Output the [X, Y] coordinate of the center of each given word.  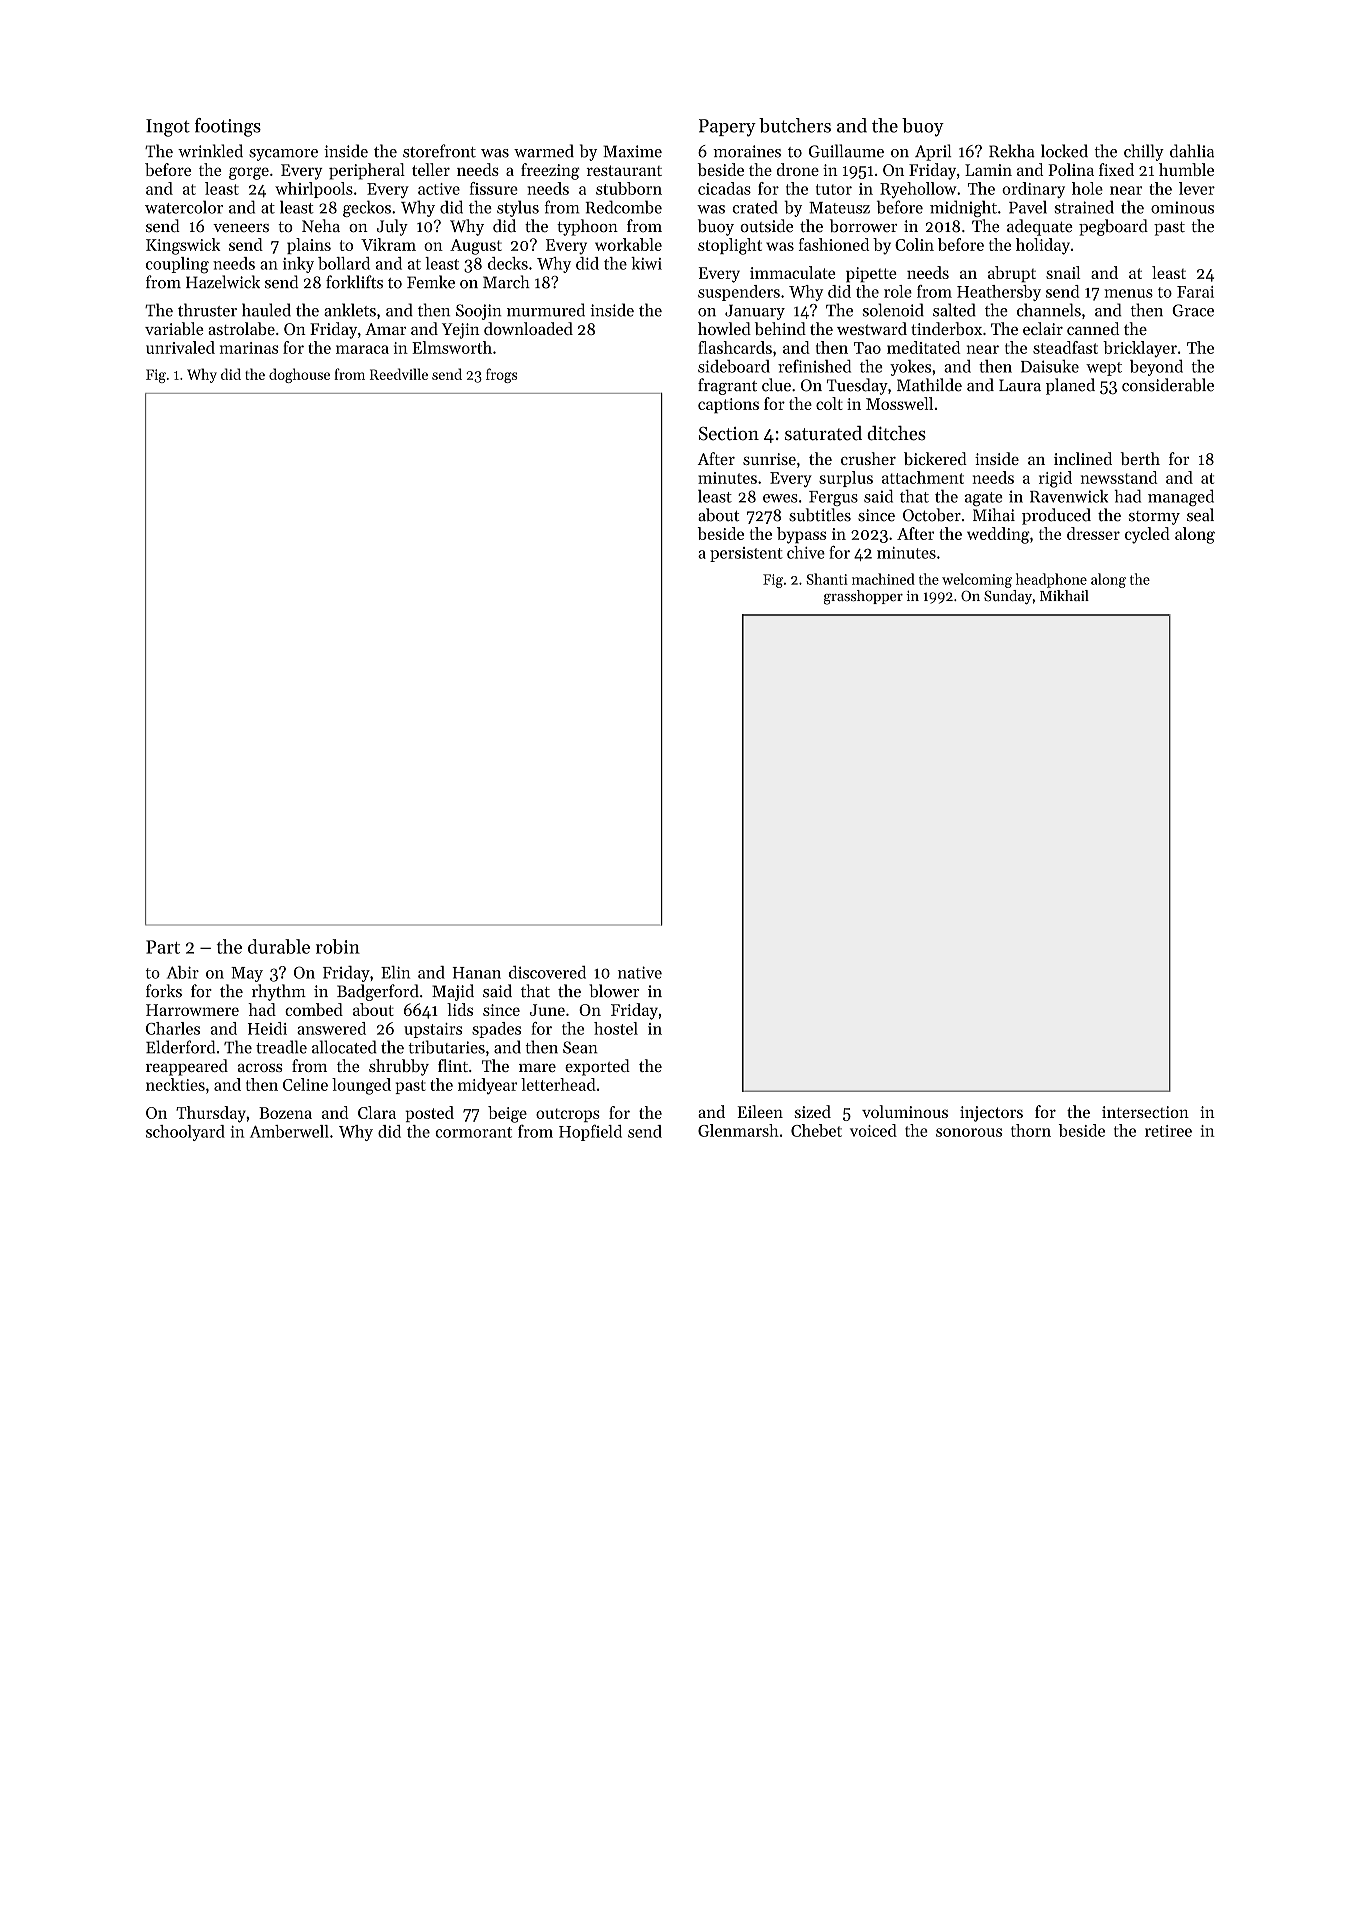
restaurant [624, 170]
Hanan [476, 973]
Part [163, 947]
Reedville [399, 374]
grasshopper [863, 597]
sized [813, 1111]
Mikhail [1064, 595]
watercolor [184, 207]
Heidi [267, 1028]
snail [1063, 272]
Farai [1195, 292]
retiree [1168, 1131]
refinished [814, 366]
